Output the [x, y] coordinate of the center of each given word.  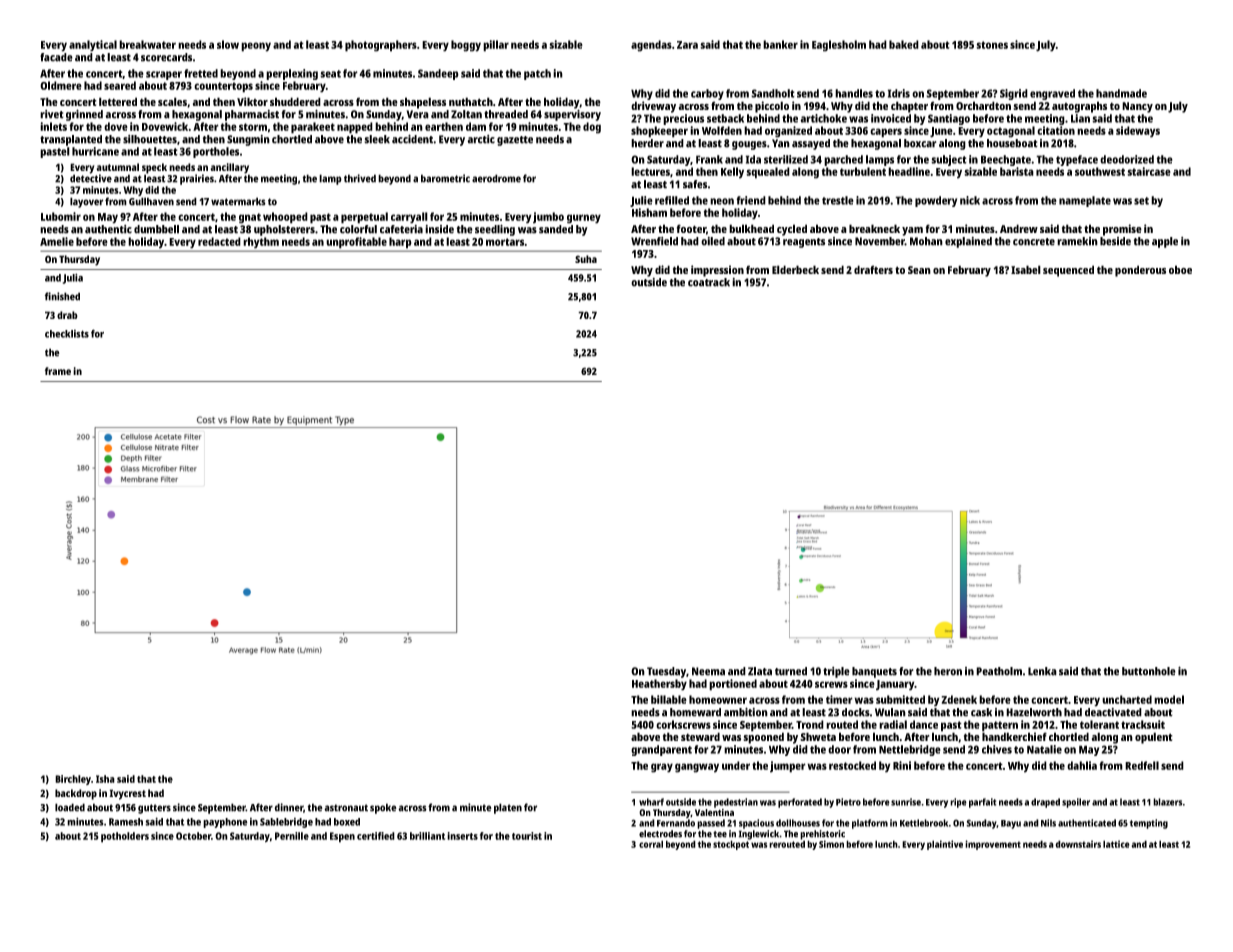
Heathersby [659, 685]
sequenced [1068, 271]
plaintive [945, 845]
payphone [225, 823]
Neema [708, 671]
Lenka [1042, 671]
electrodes [660, 834]
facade [56, 57]
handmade [1121, 93]
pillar [496, 46]
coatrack [709, 282]
